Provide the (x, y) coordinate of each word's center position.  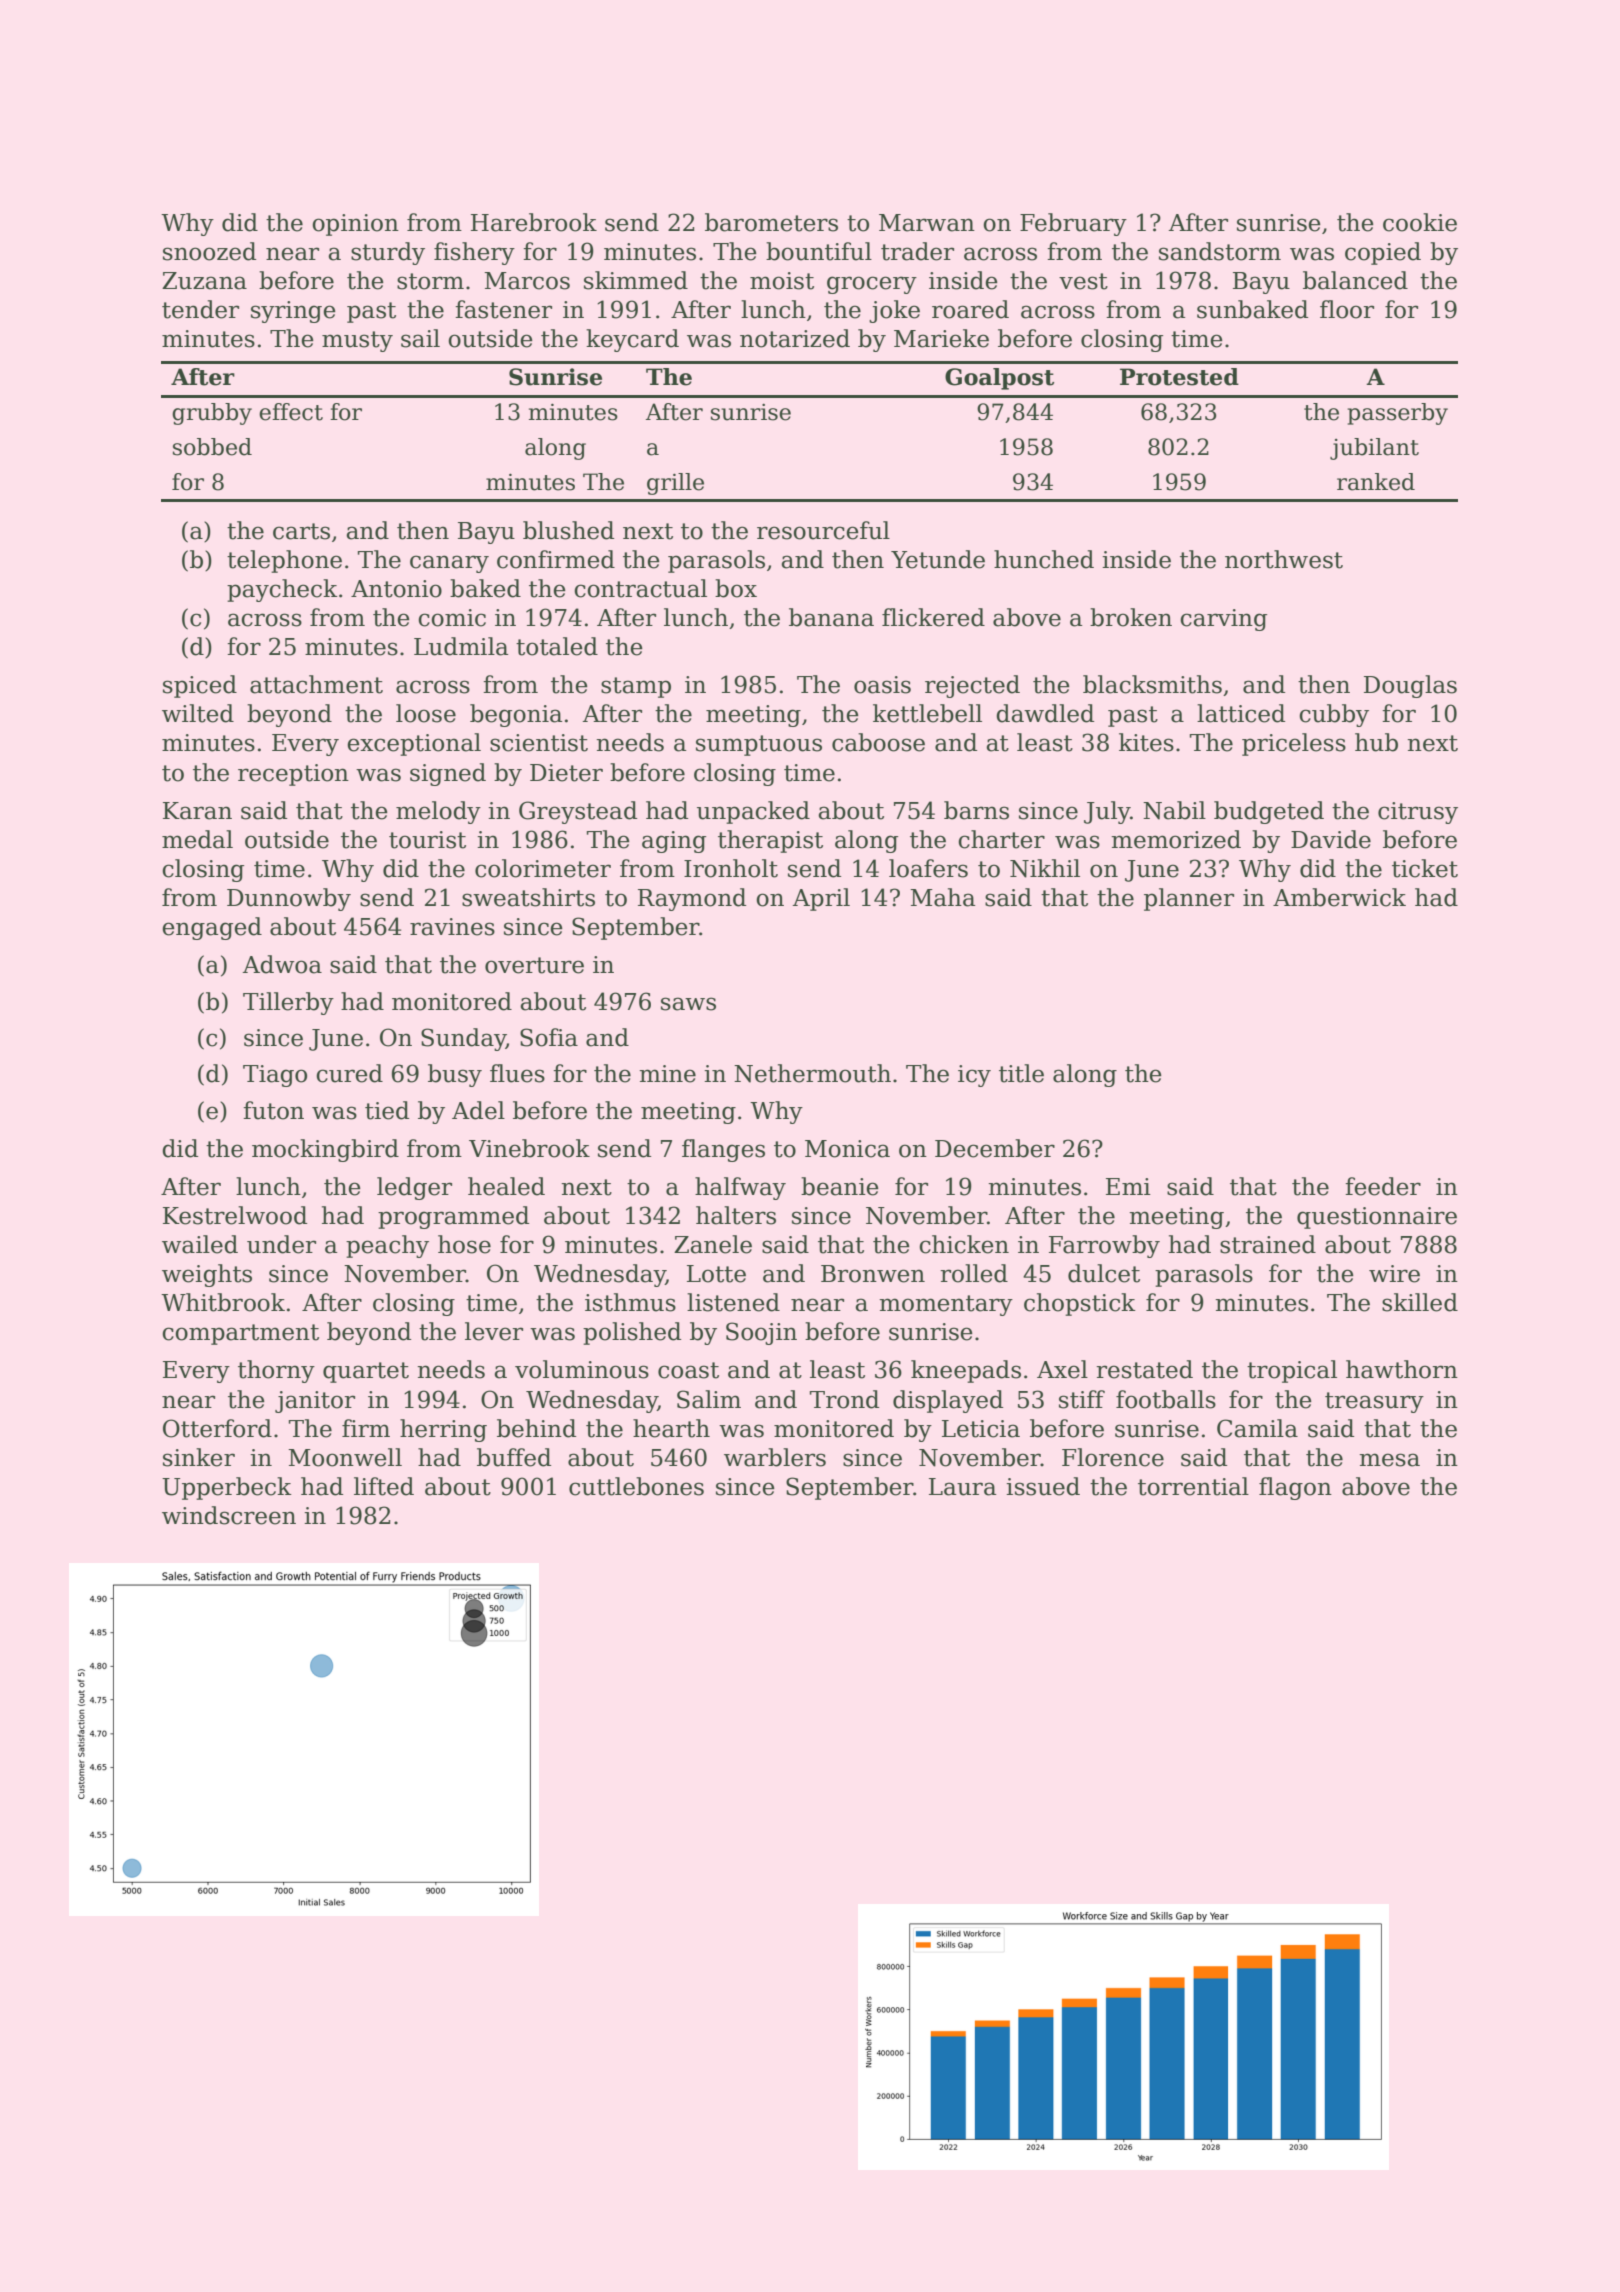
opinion (355, 225)
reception (293, 775)
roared (970, 309)
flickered (933, 617)
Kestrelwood (235, 1215)
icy (974, 1076)
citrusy (1418, 813)
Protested (1179, 377)
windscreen (229, 1515)
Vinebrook (529, 1148)
